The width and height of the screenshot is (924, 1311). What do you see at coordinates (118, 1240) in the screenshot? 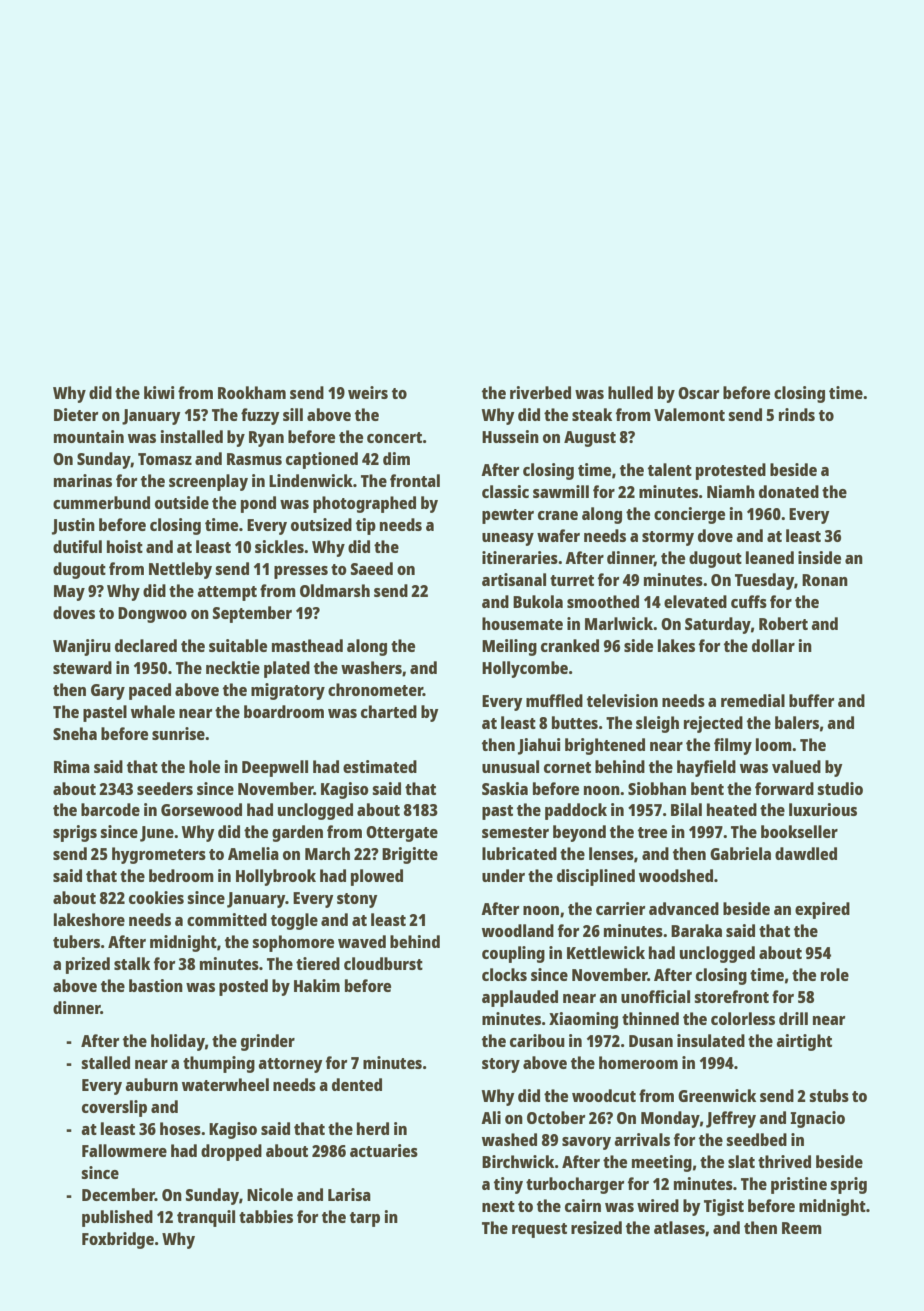
I see `Foxbridge` at bounding box center [118, 1240].
